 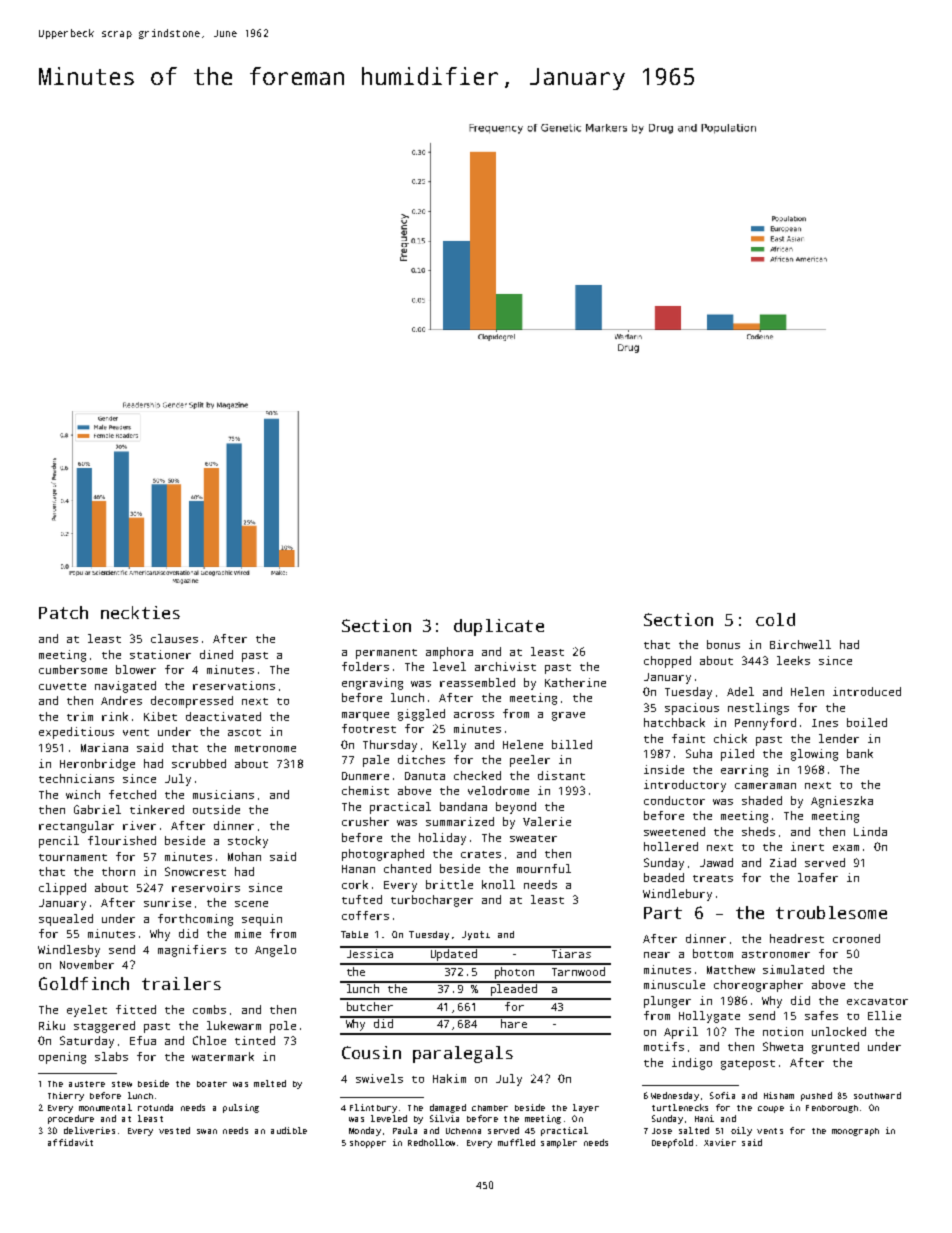 I want to click on Efua, so click(x=143, y=1040).
